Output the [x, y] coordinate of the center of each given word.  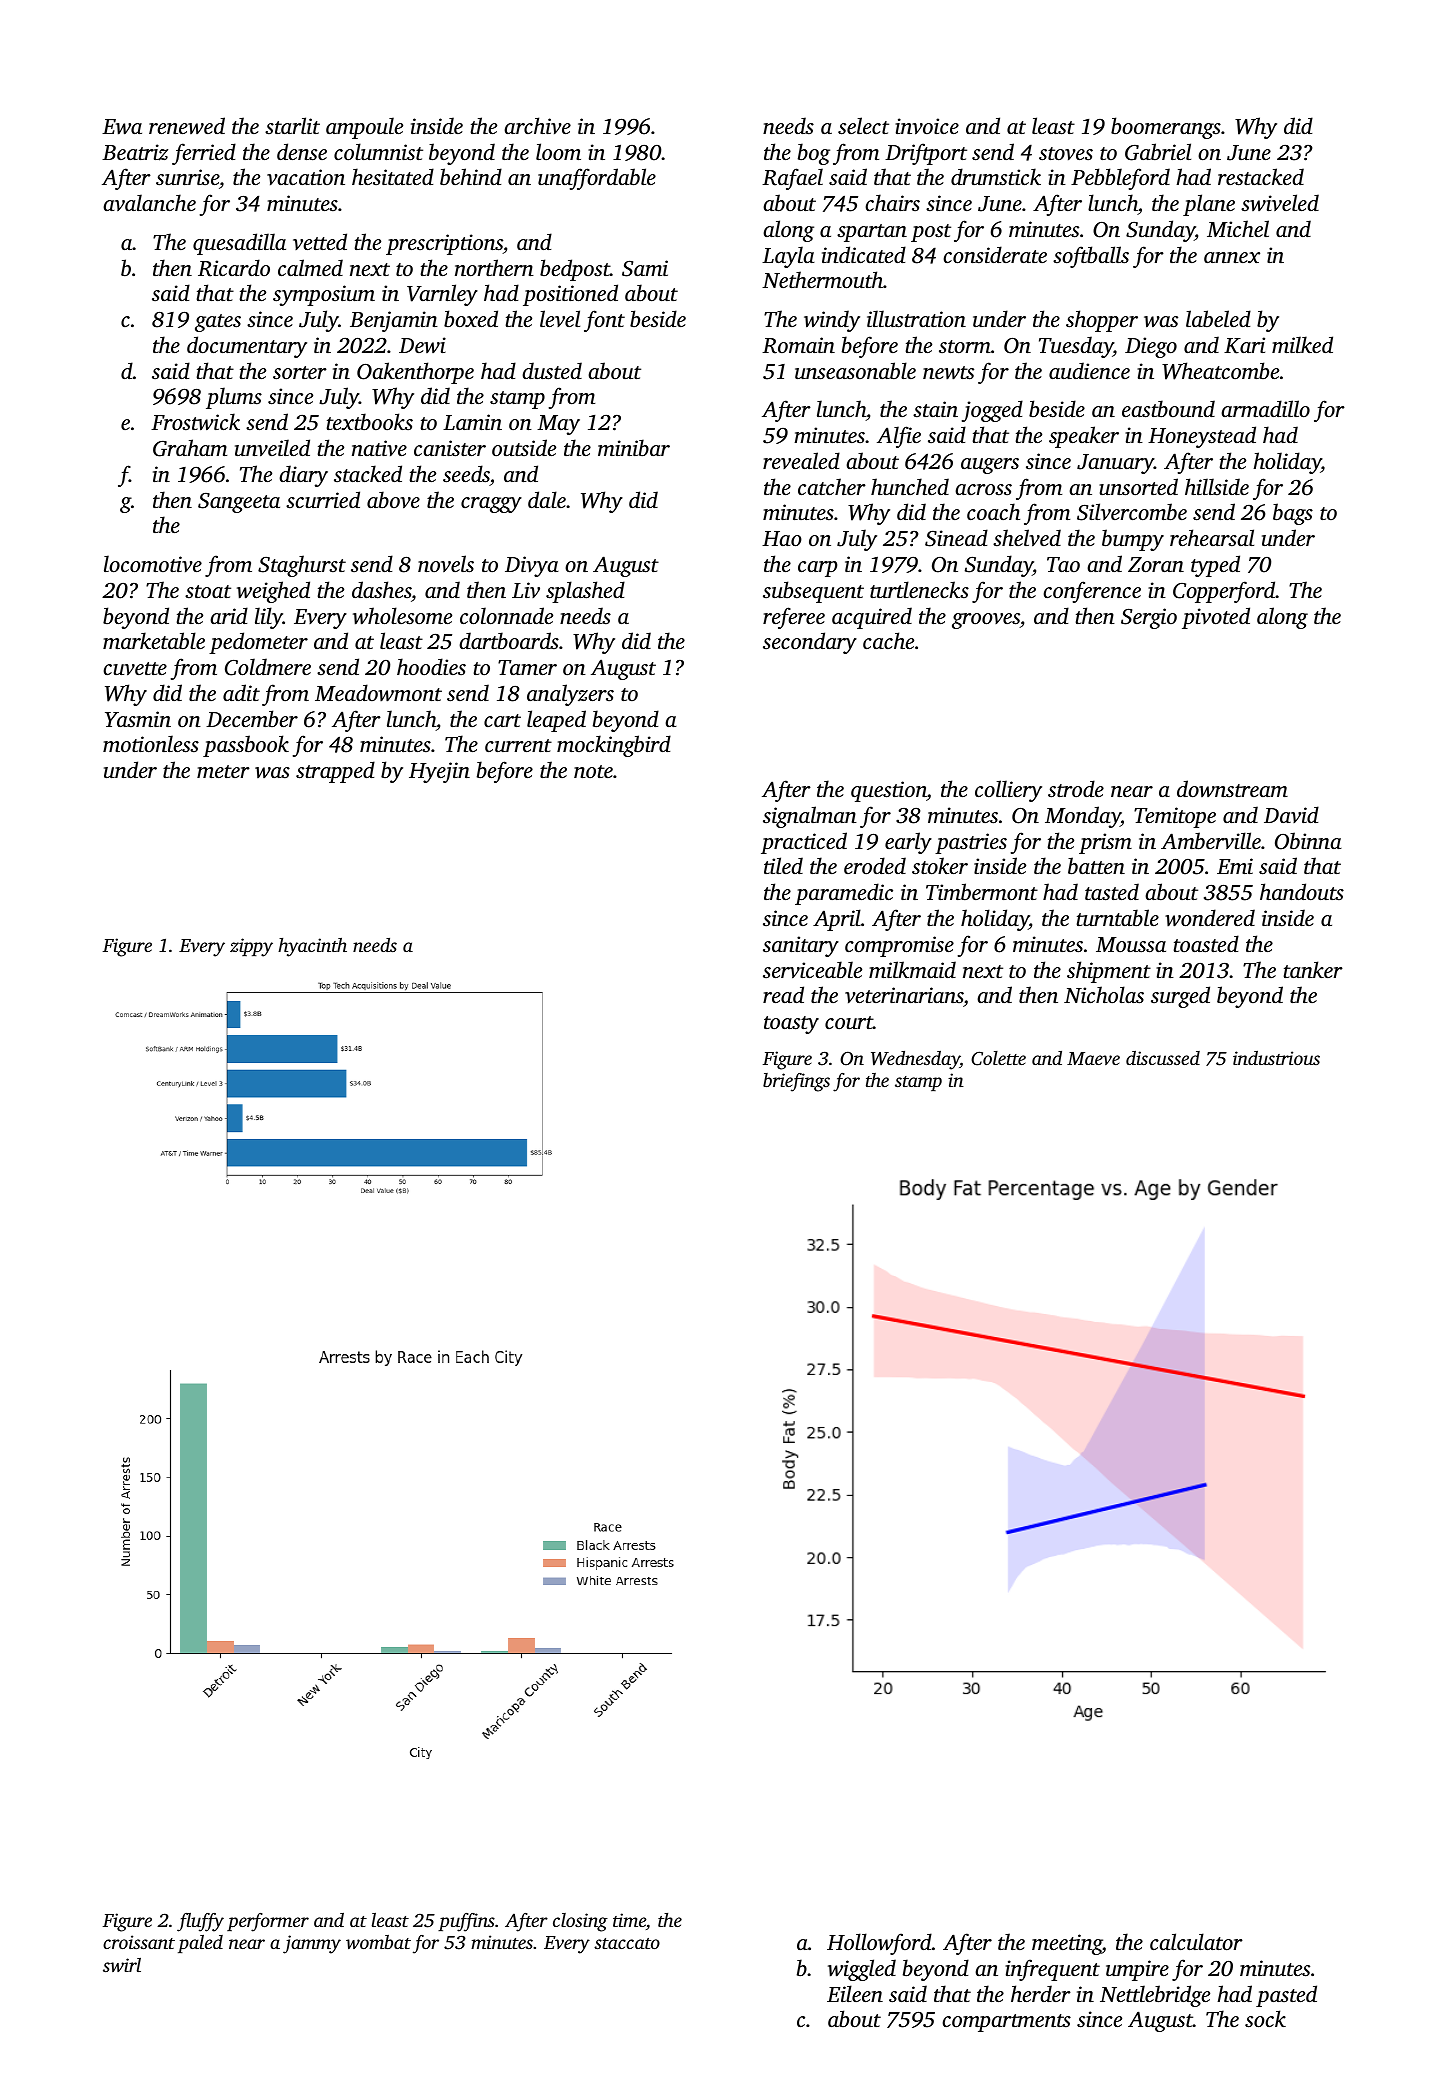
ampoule [364, 128]
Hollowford [879, 1944]
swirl [122, 1965]
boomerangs [1166, 128]
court [849, 1022]
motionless [151, 743]
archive [537, 126]
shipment [1109, 972]
